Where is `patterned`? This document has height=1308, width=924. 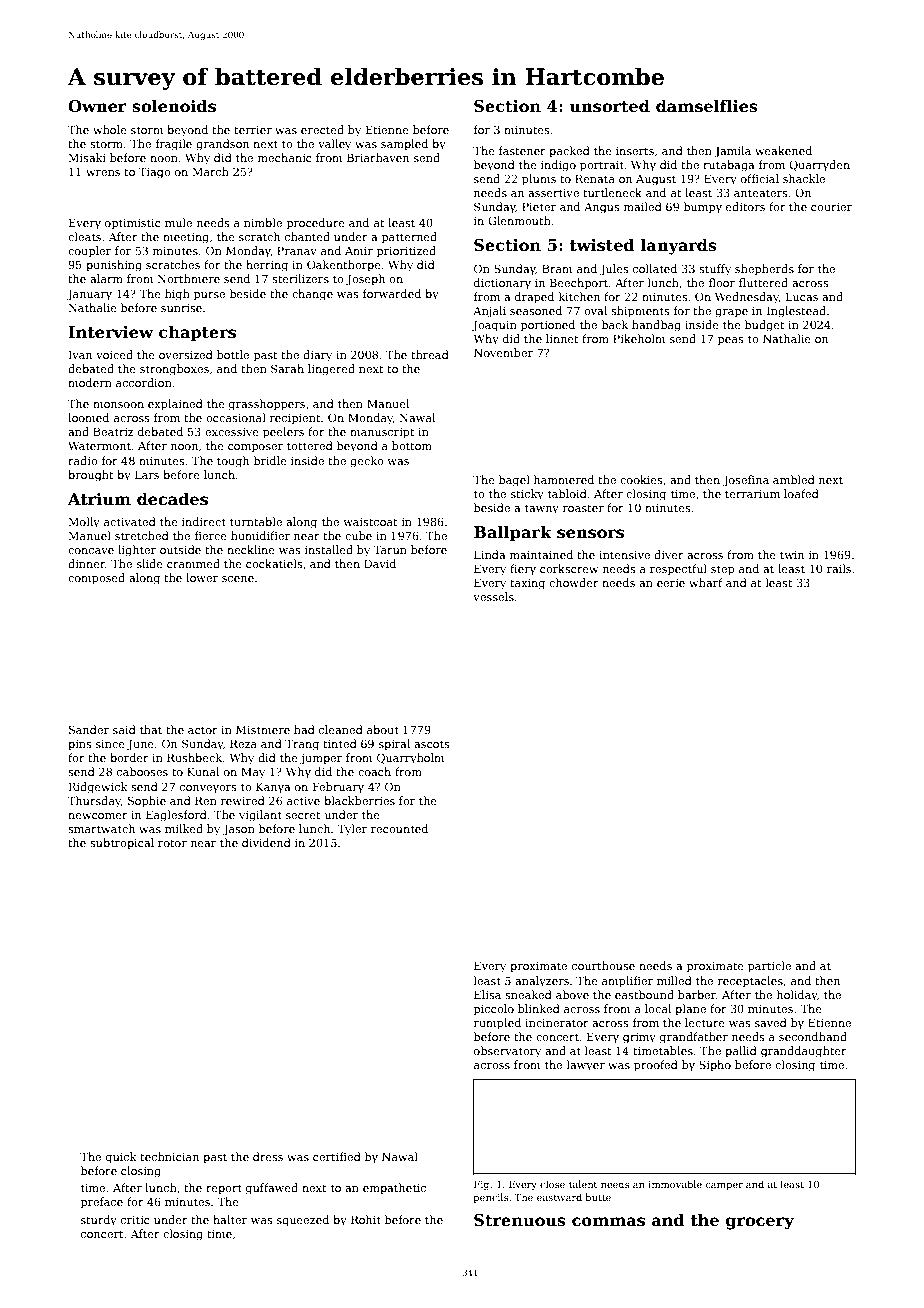 patterned is located at coordinates (409, 238).
